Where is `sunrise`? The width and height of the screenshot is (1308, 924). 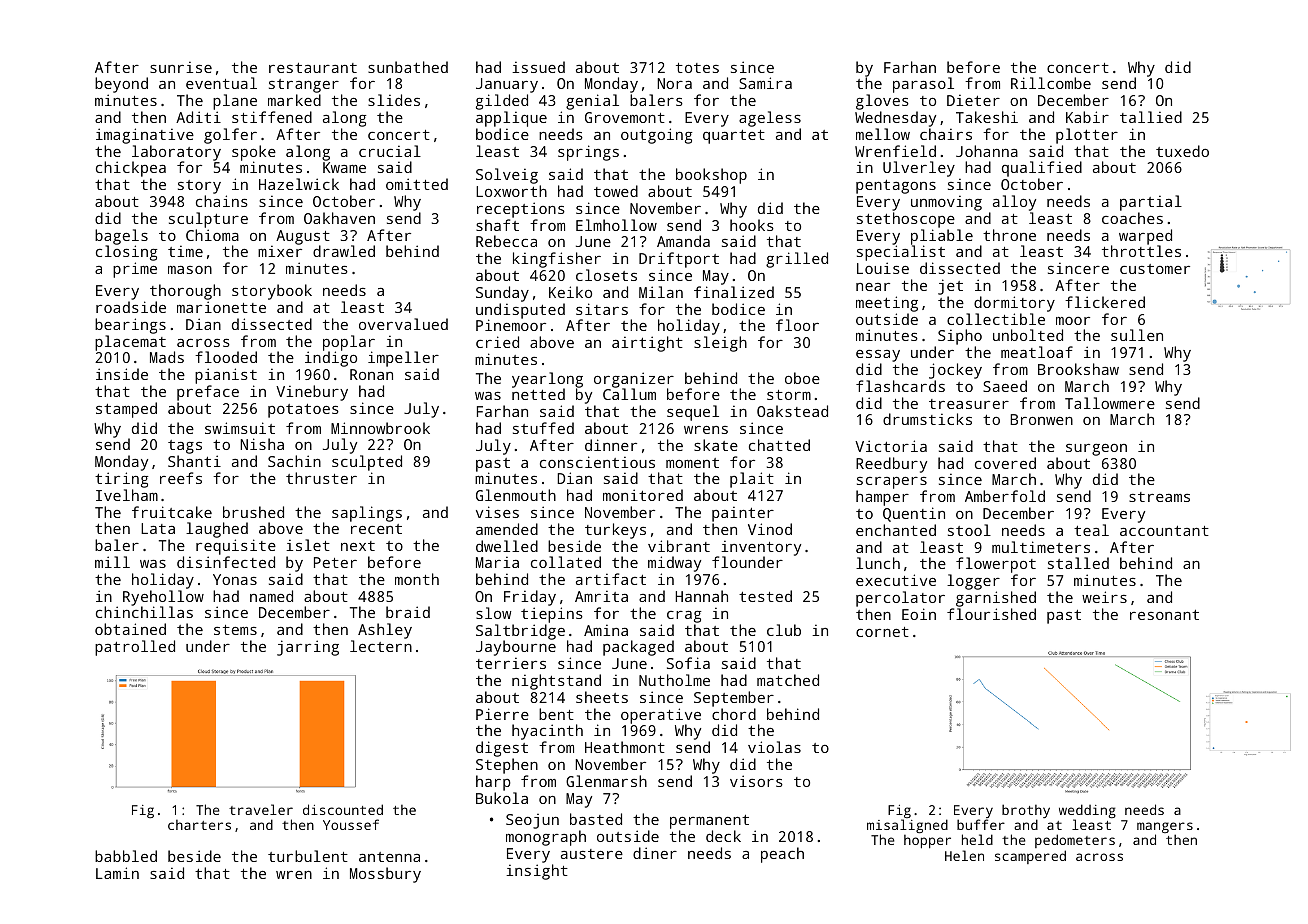
sunrise is located at coordinates (181, 67).
